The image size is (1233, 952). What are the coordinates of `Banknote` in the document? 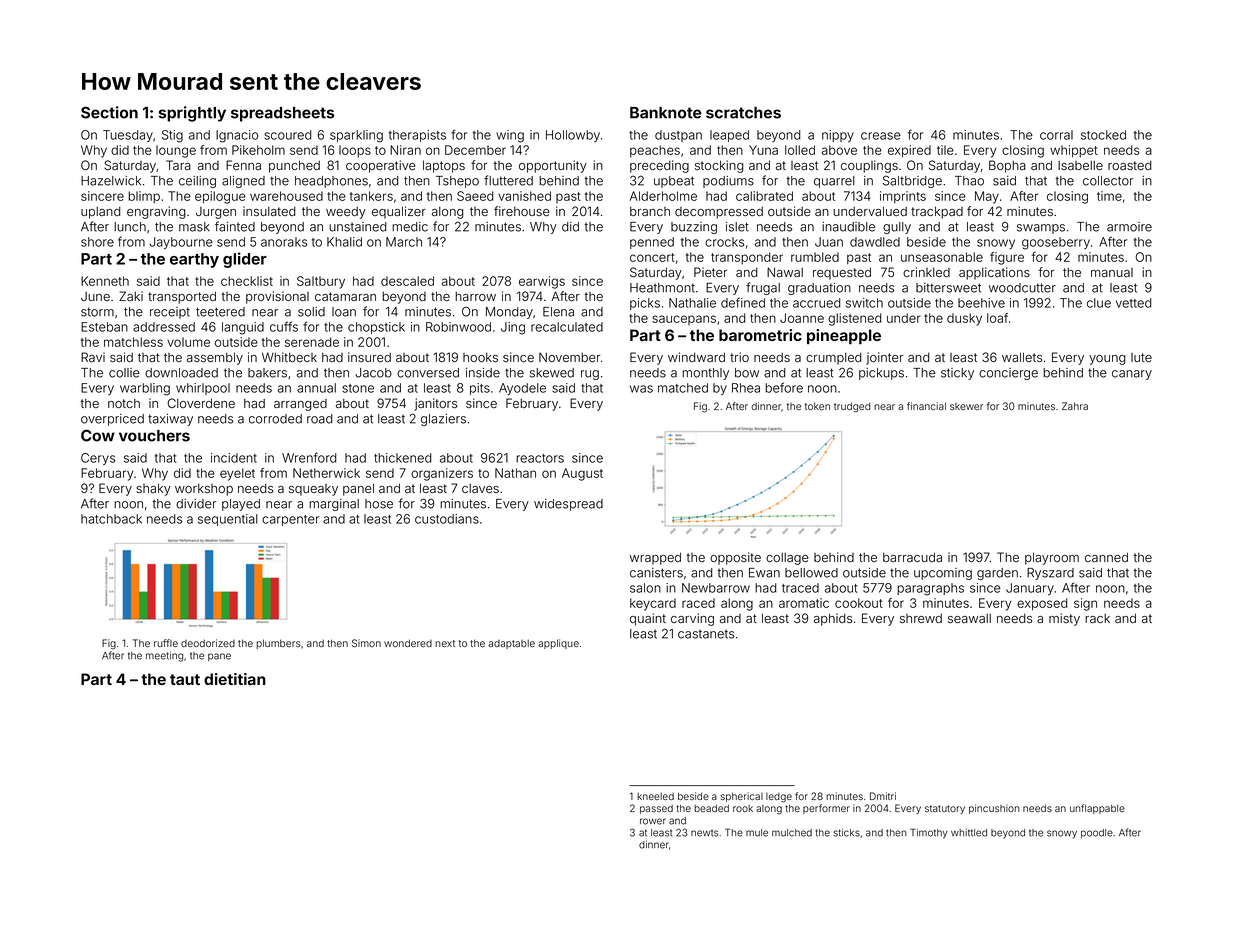 It's located at (666, 113).
